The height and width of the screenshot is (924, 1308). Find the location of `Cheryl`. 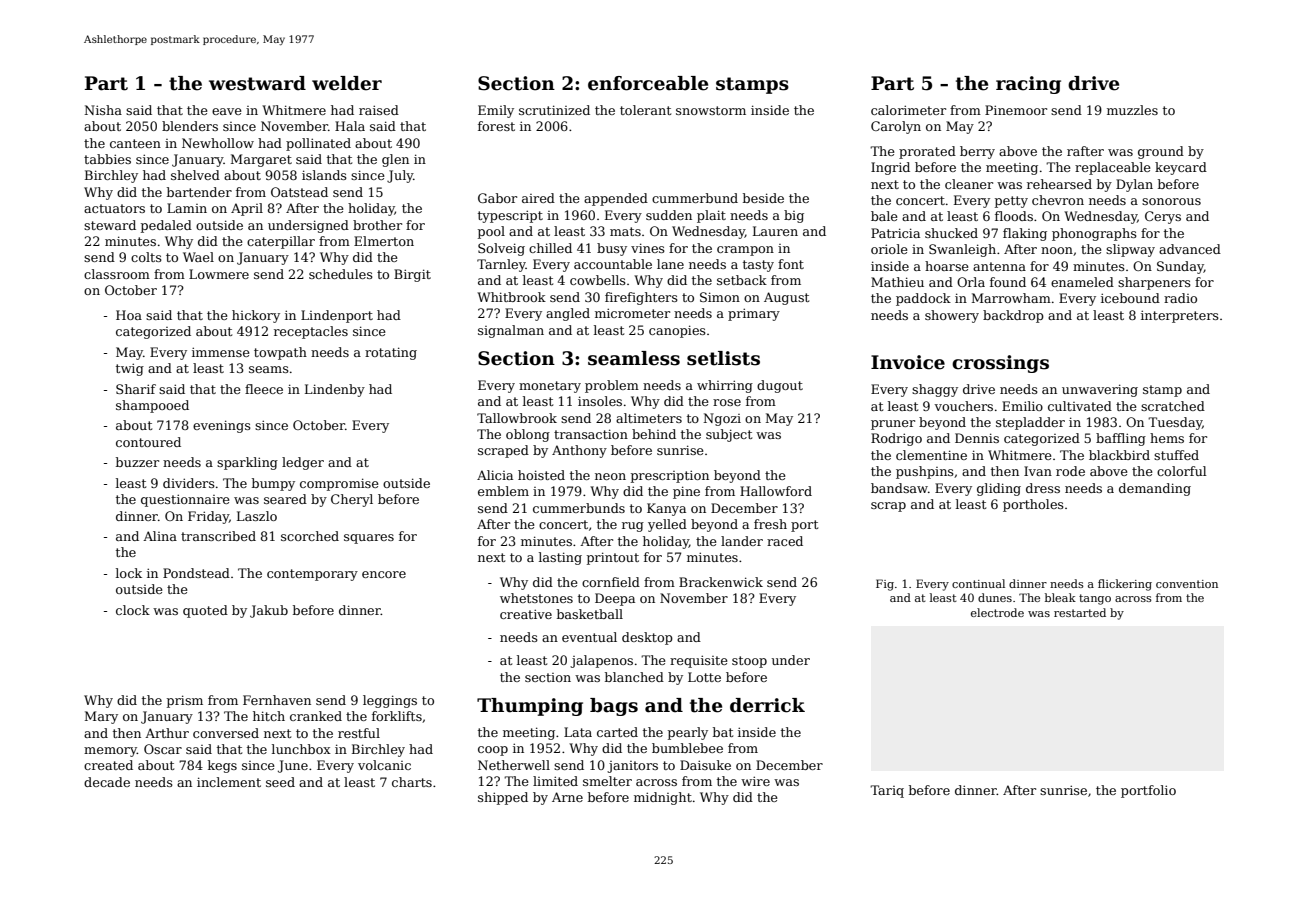

Cheryl is located at coordinates (352, 500).
